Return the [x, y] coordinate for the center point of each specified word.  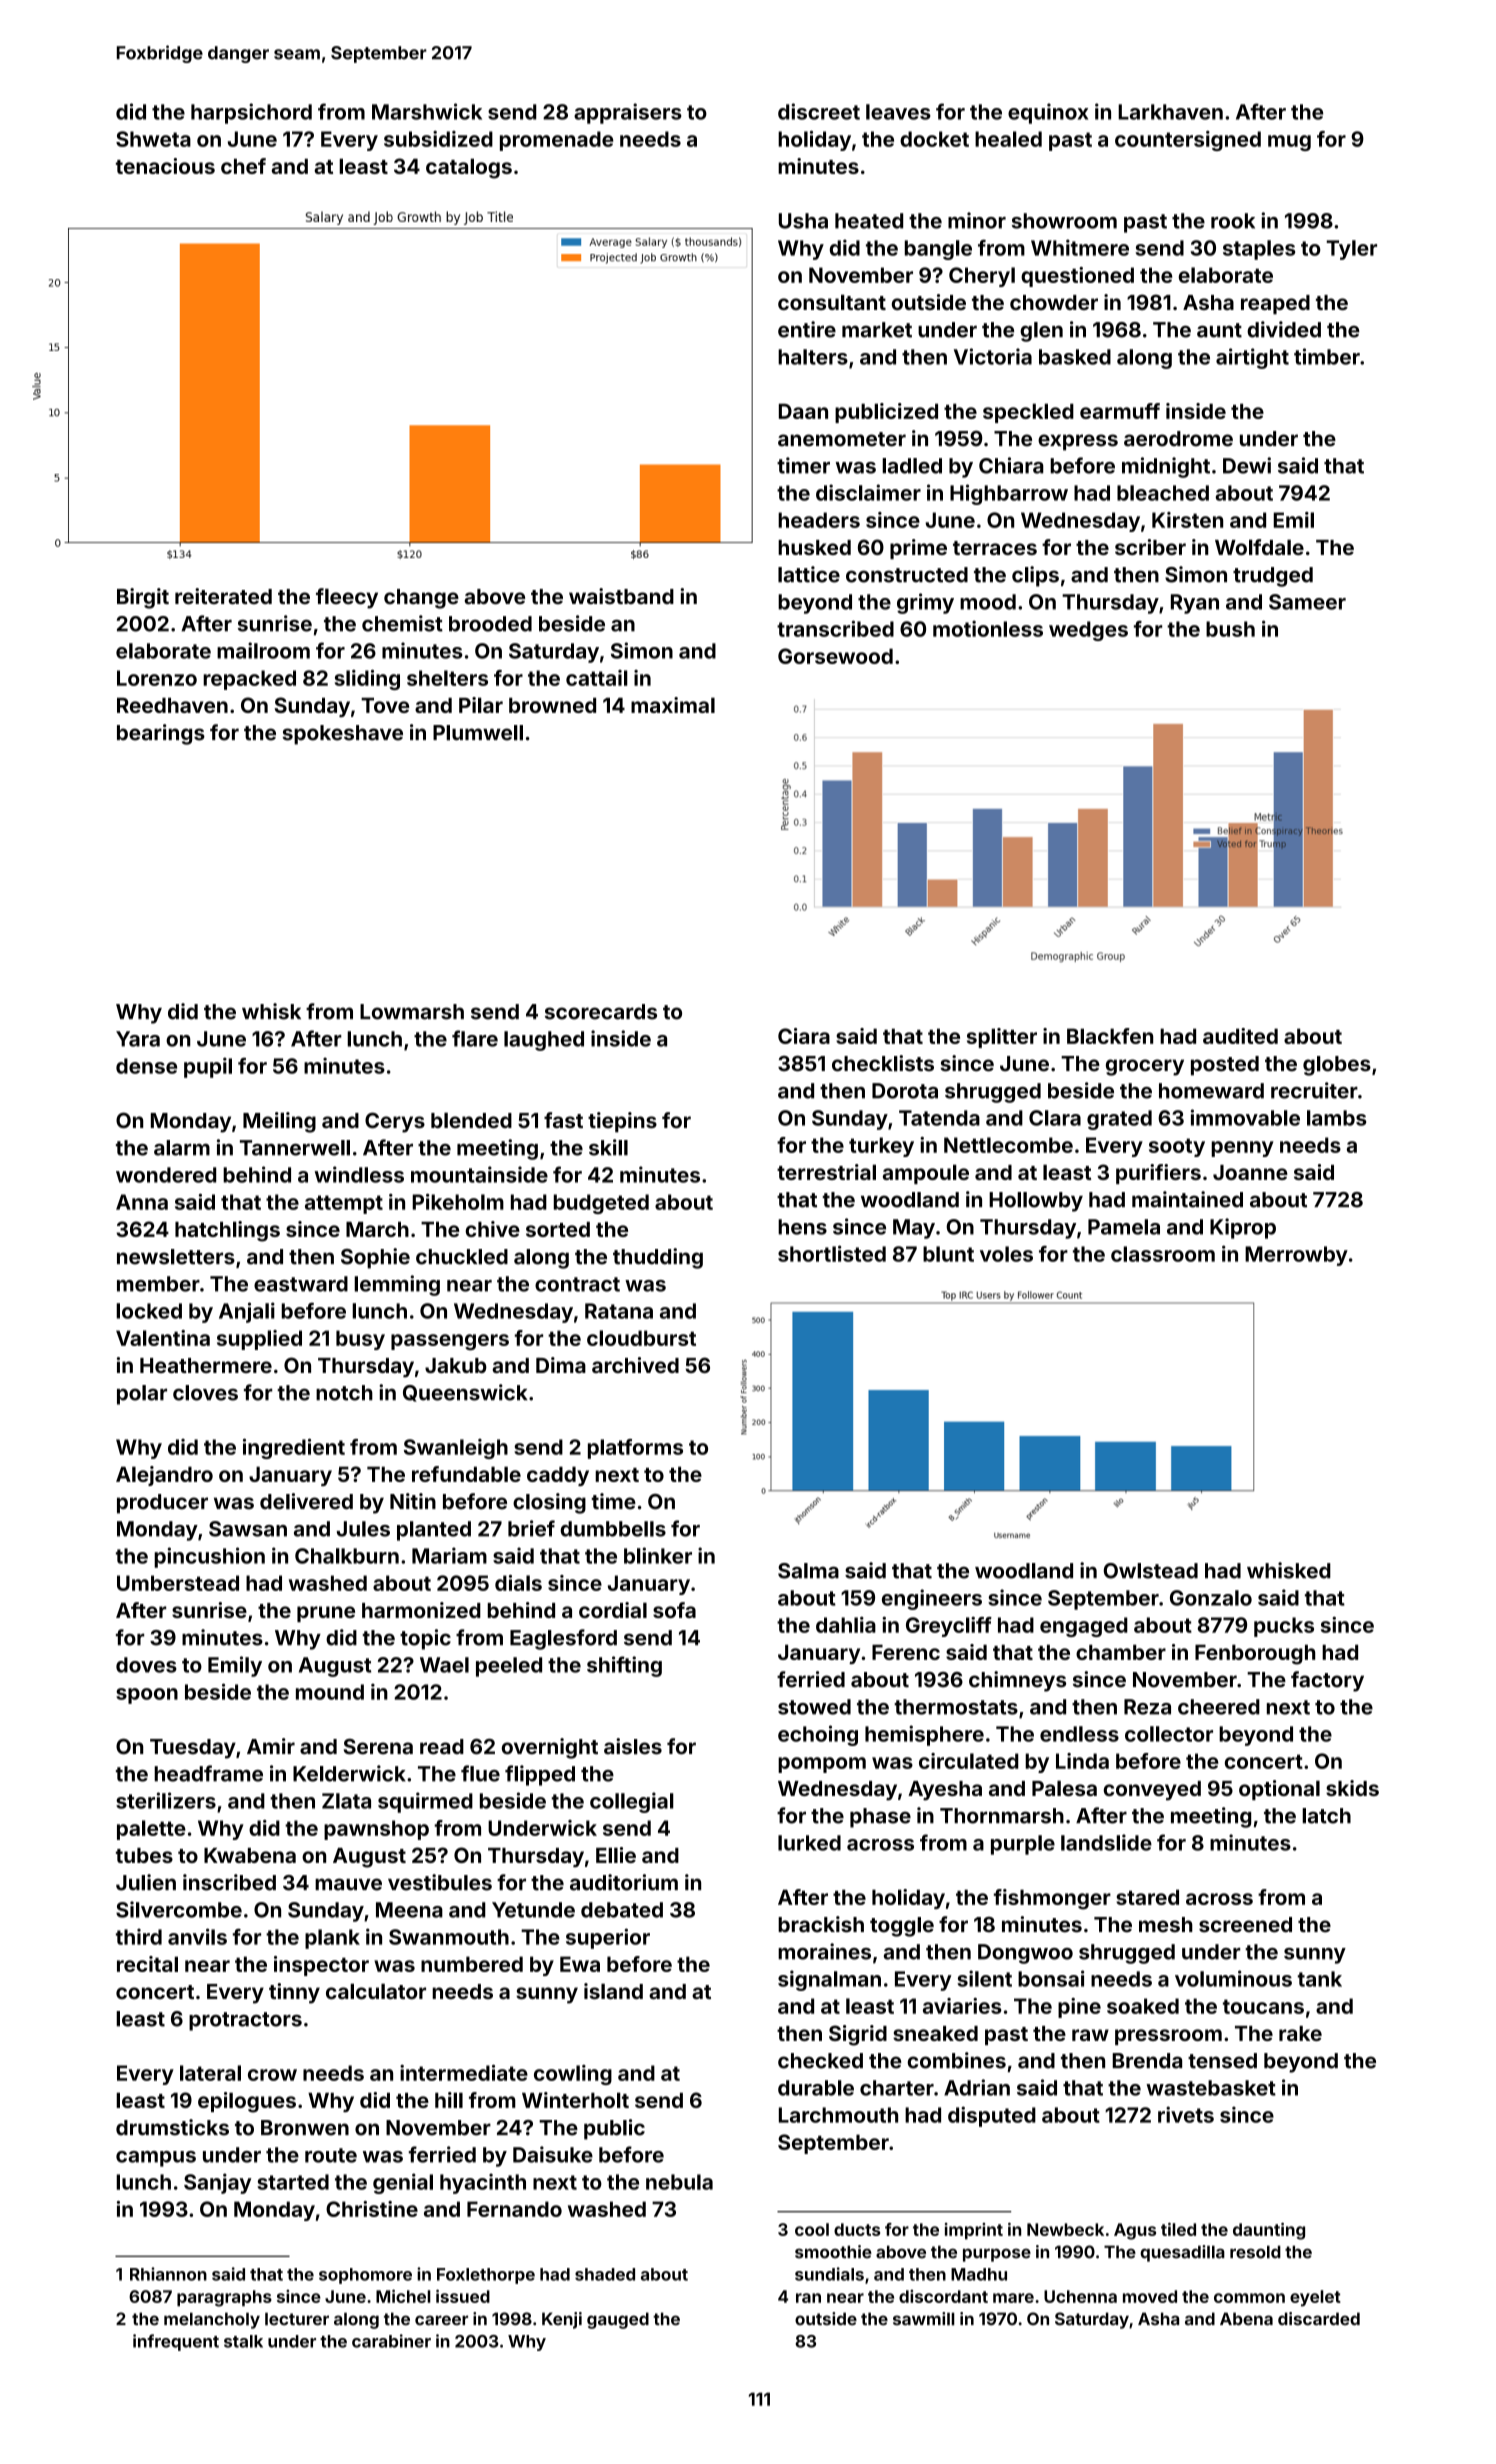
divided [1284, 329]
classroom [1163, 1254]
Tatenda [939, 1118]
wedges [1088, 631]
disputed [992, 2116]
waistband [621, 596]
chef [243, 166]
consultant [832, 302]
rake [1300, 2033]
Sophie [375, 1258]
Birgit [143, 598]
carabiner [391, 2341]
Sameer [1307, 602]
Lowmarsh [412, 1012]
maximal [673, 705]
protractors [245, 2021]
